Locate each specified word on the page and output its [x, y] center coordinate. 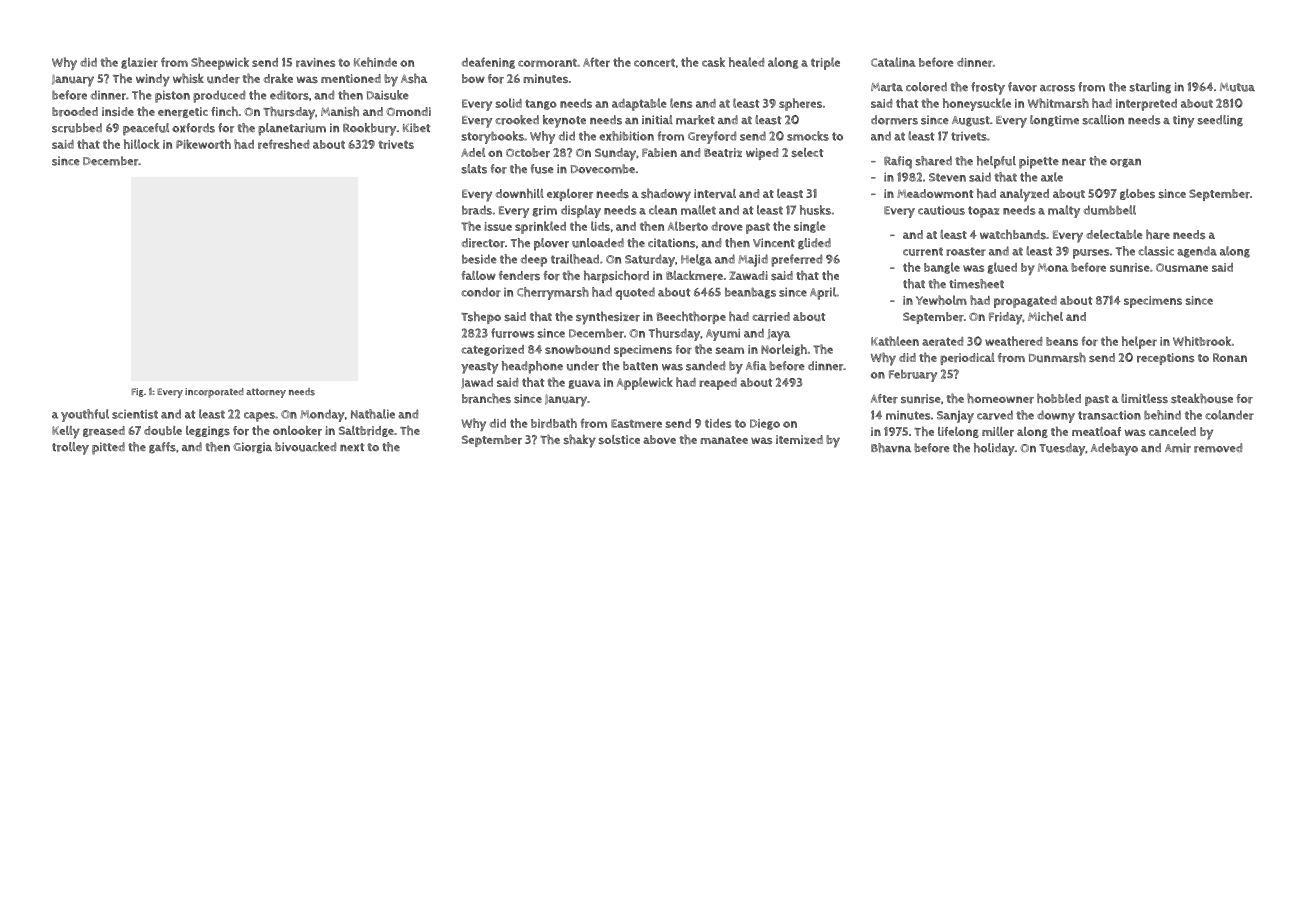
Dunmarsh [1057, 357]
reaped [718, 384]
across [1057, 88]
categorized [492, 350]
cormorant [547, 63]
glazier [139, 63]
